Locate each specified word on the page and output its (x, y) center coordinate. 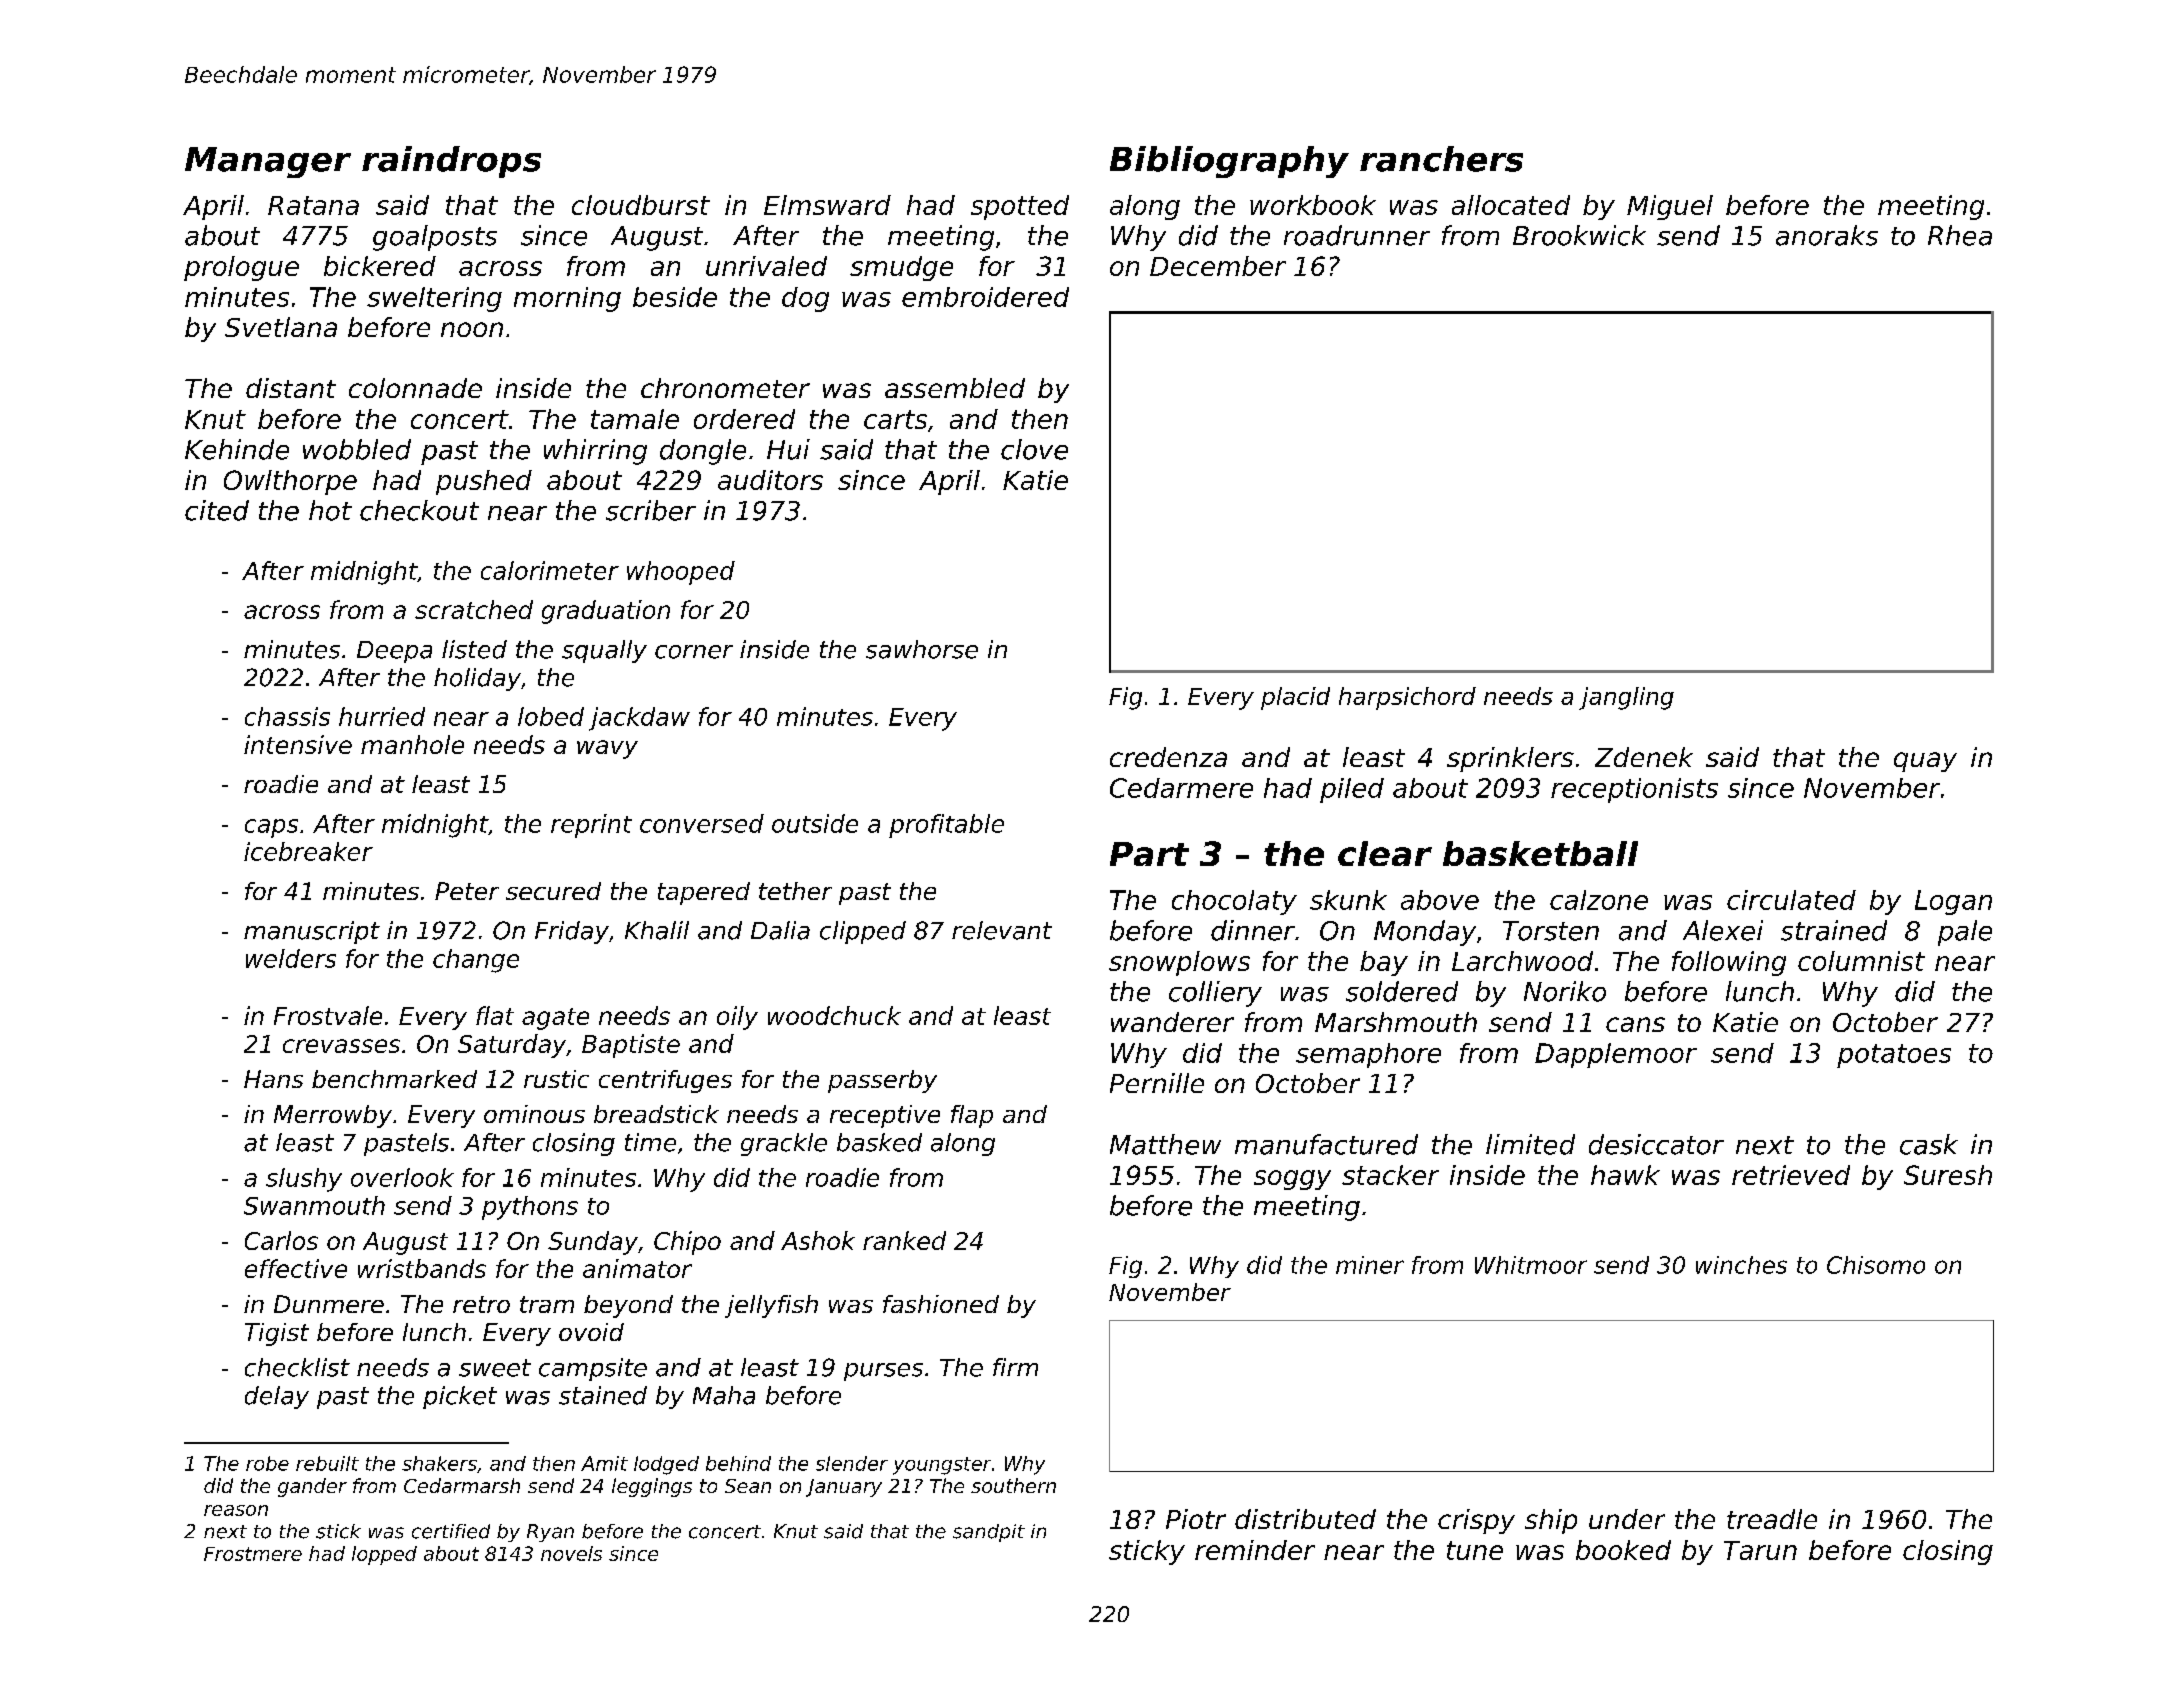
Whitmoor (1531, 1265)
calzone (1599, 900)
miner (1370, 1265)
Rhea (1960, 235)
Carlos (281, 1240)
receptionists (1634, 790)
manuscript (312, 932)
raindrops (451, 162)
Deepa (394, 652)
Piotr (1196, 1519)
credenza (1168, 757)
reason (236, 1510)
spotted (1020, 207)
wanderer (1172, 1022)
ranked (904, 1240)
